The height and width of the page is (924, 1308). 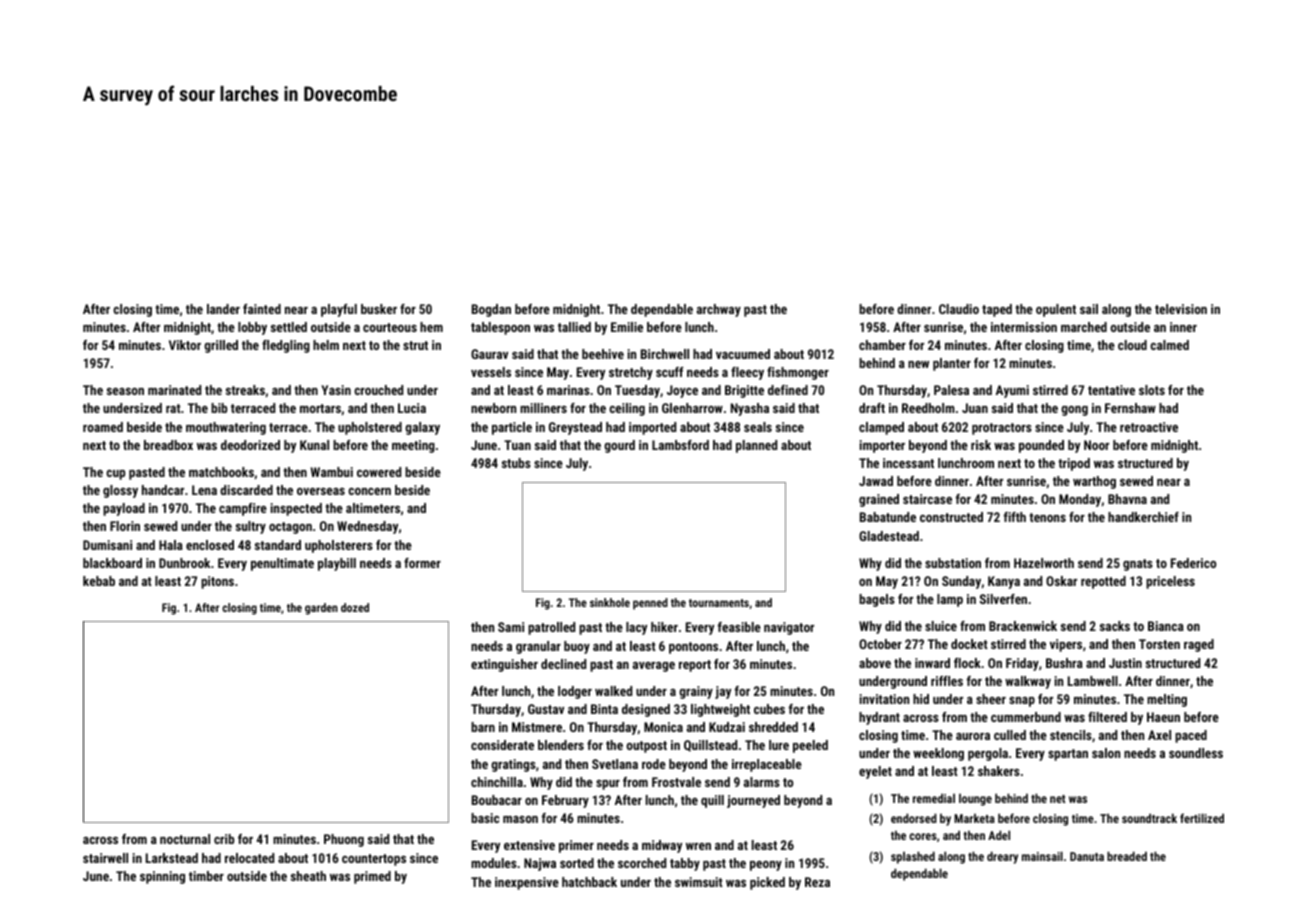 I want to click on slots, so click(x=1152, y=390).
